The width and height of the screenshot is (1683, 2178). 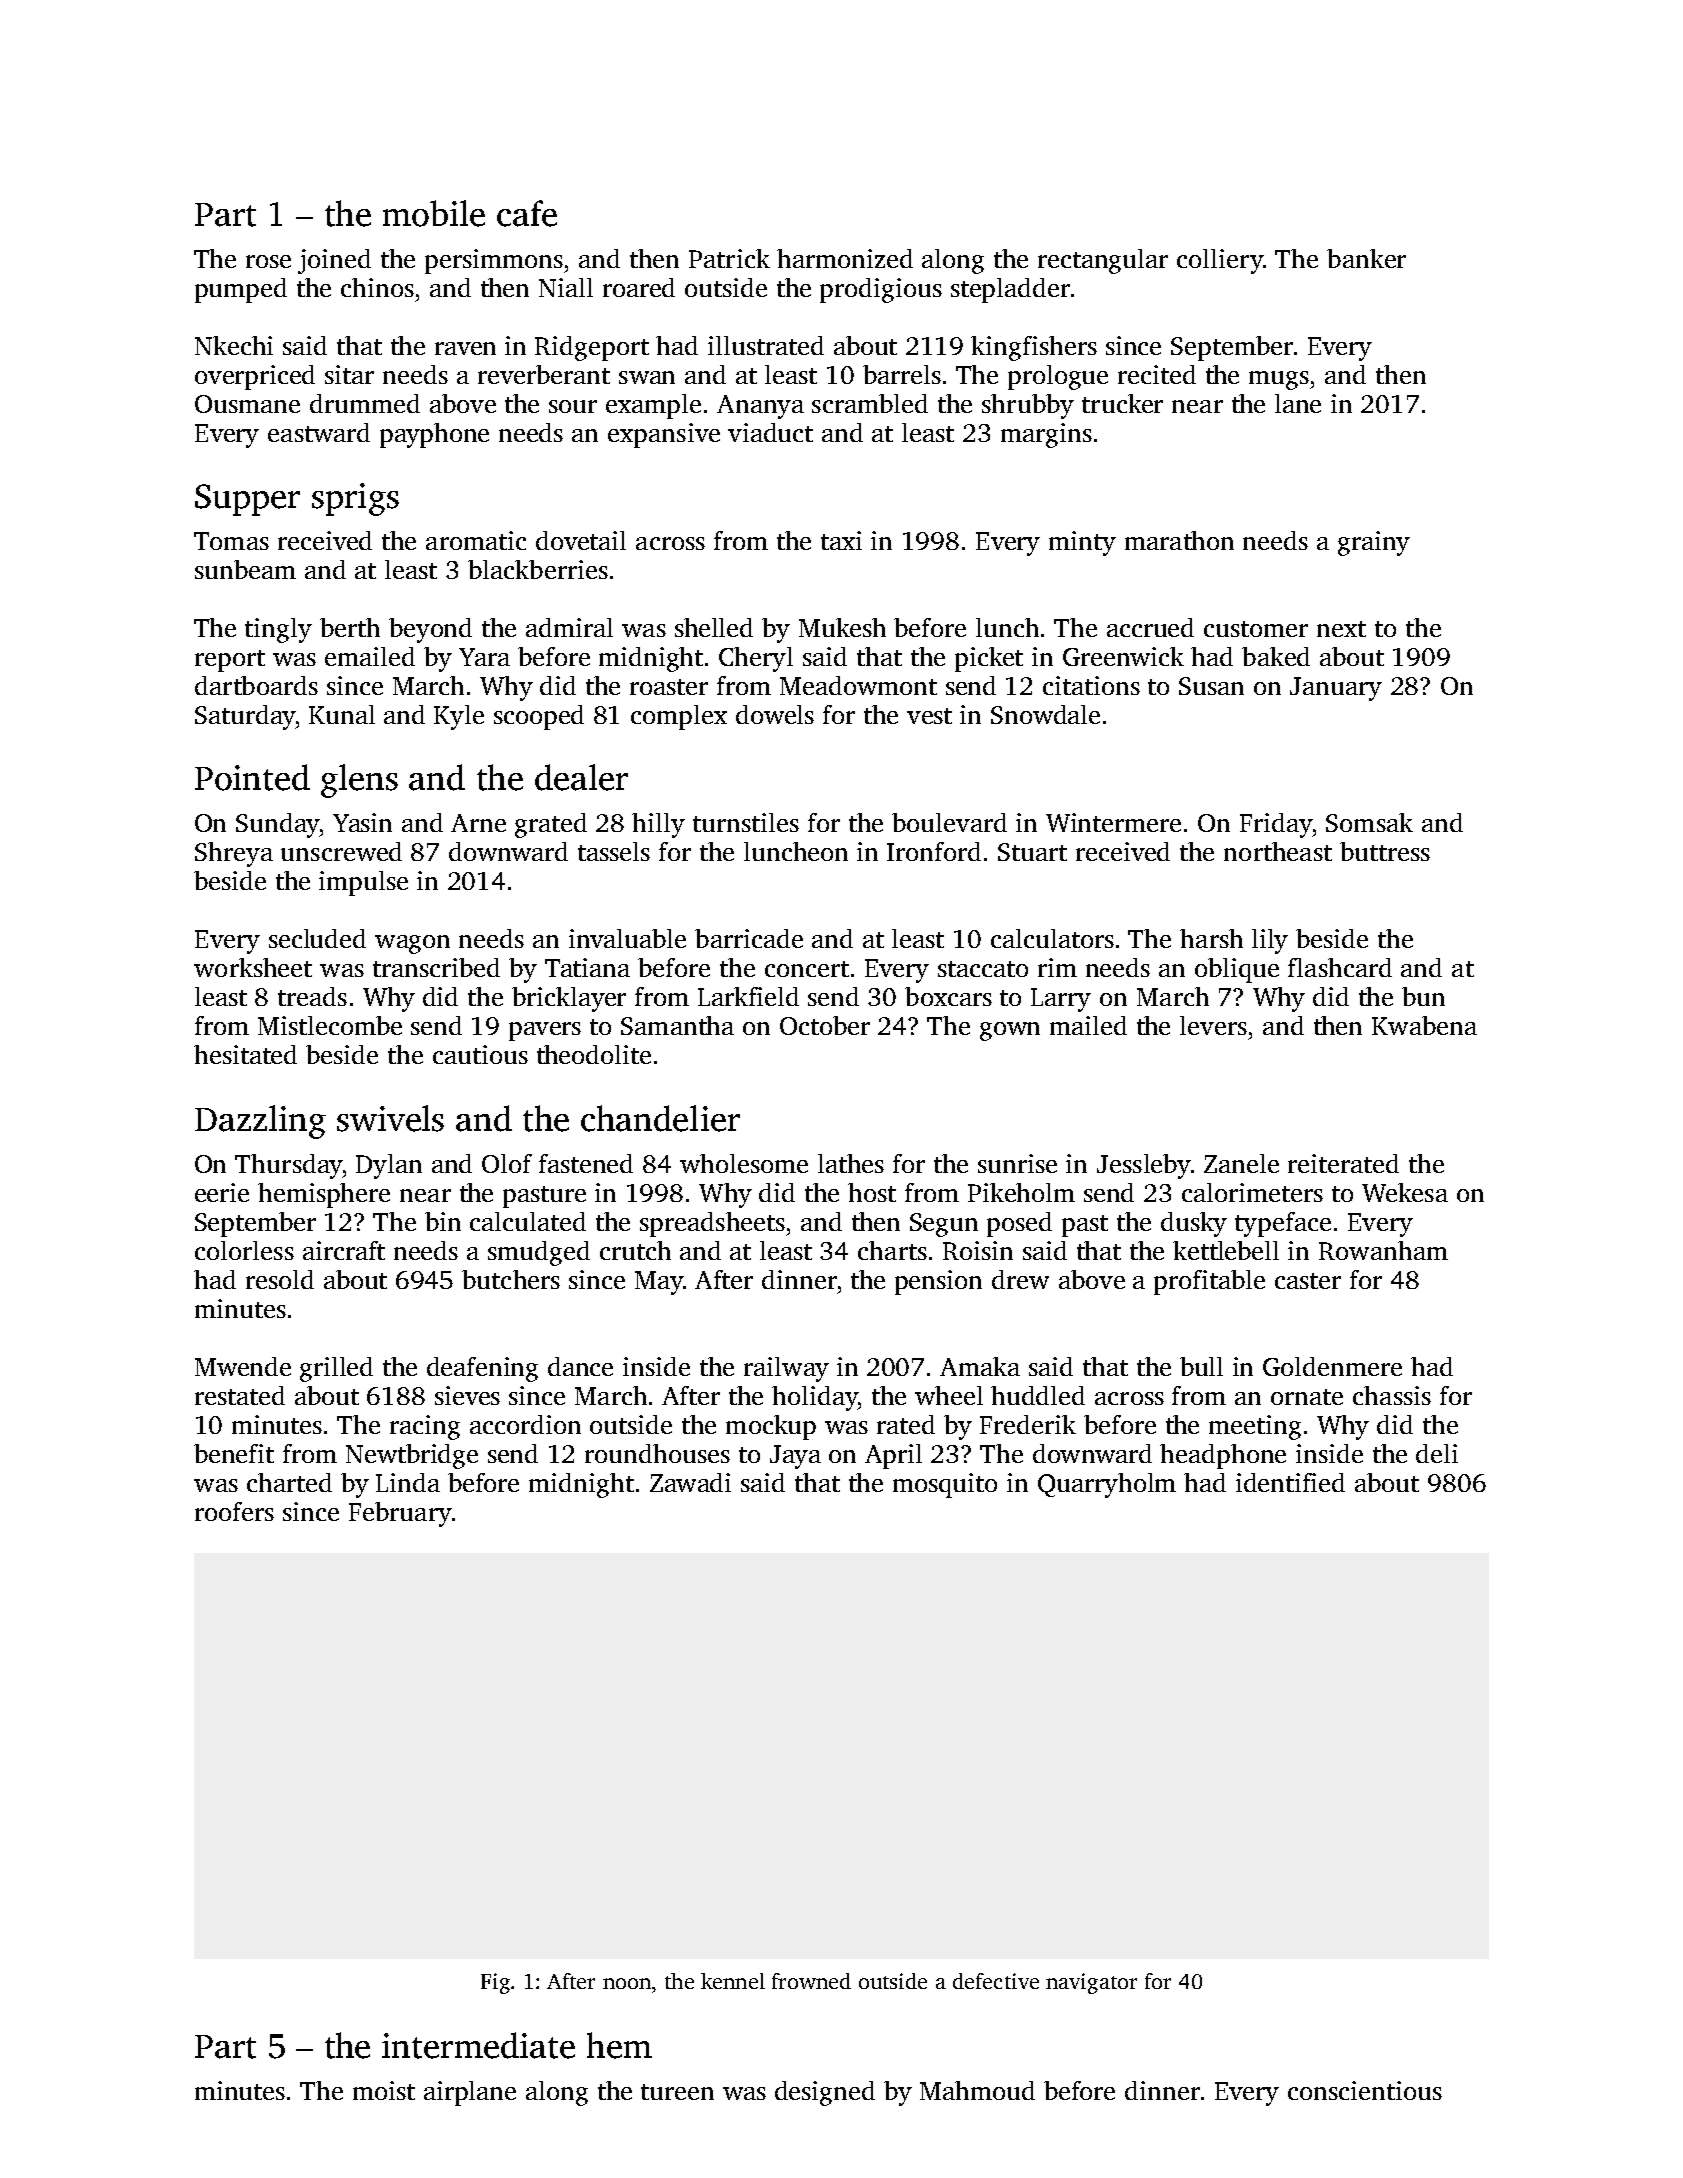 I want to click on harmonized, so click(x=845, y=258).
